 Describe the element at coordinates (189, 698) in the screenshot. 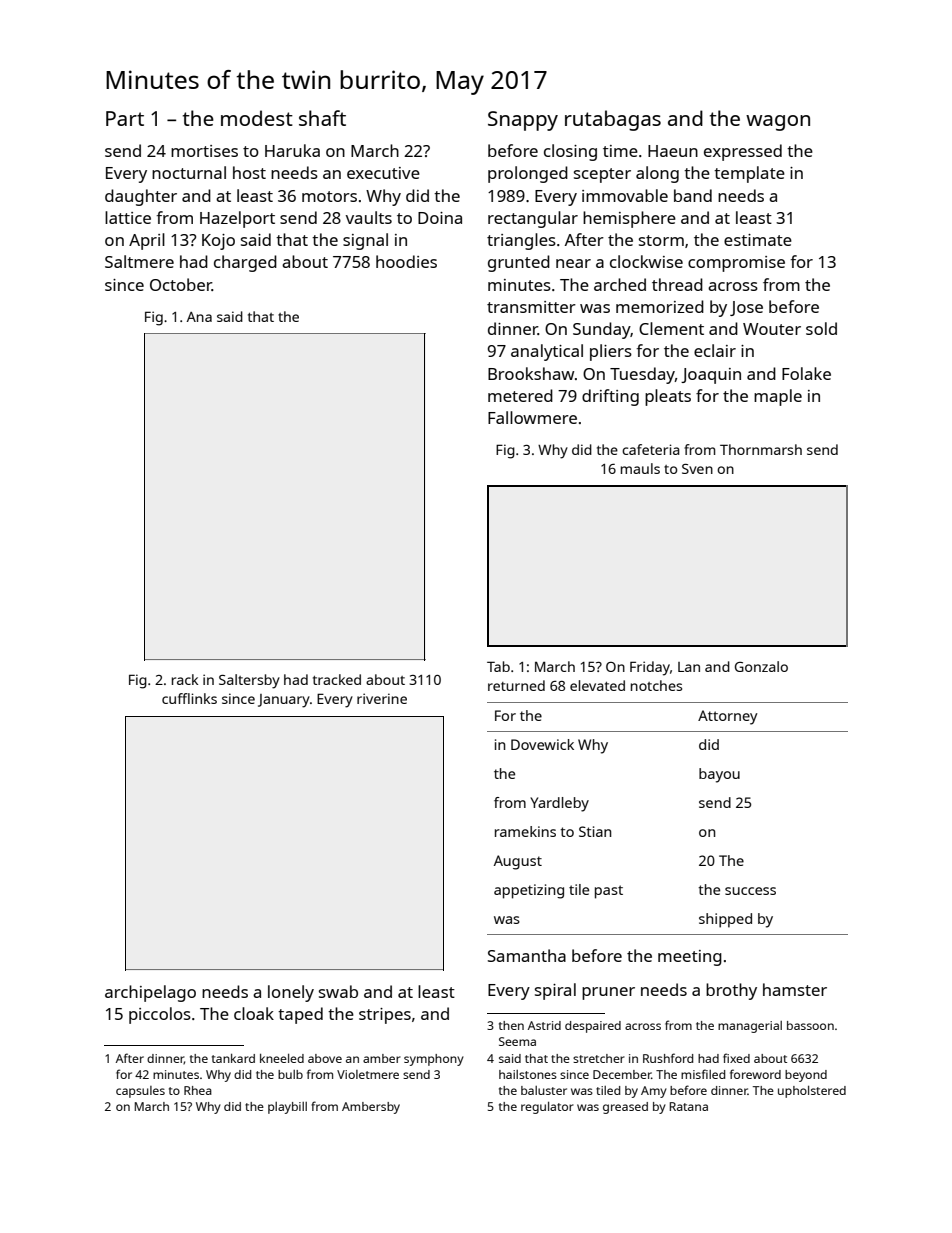

I see `cufflinks` at that location.
